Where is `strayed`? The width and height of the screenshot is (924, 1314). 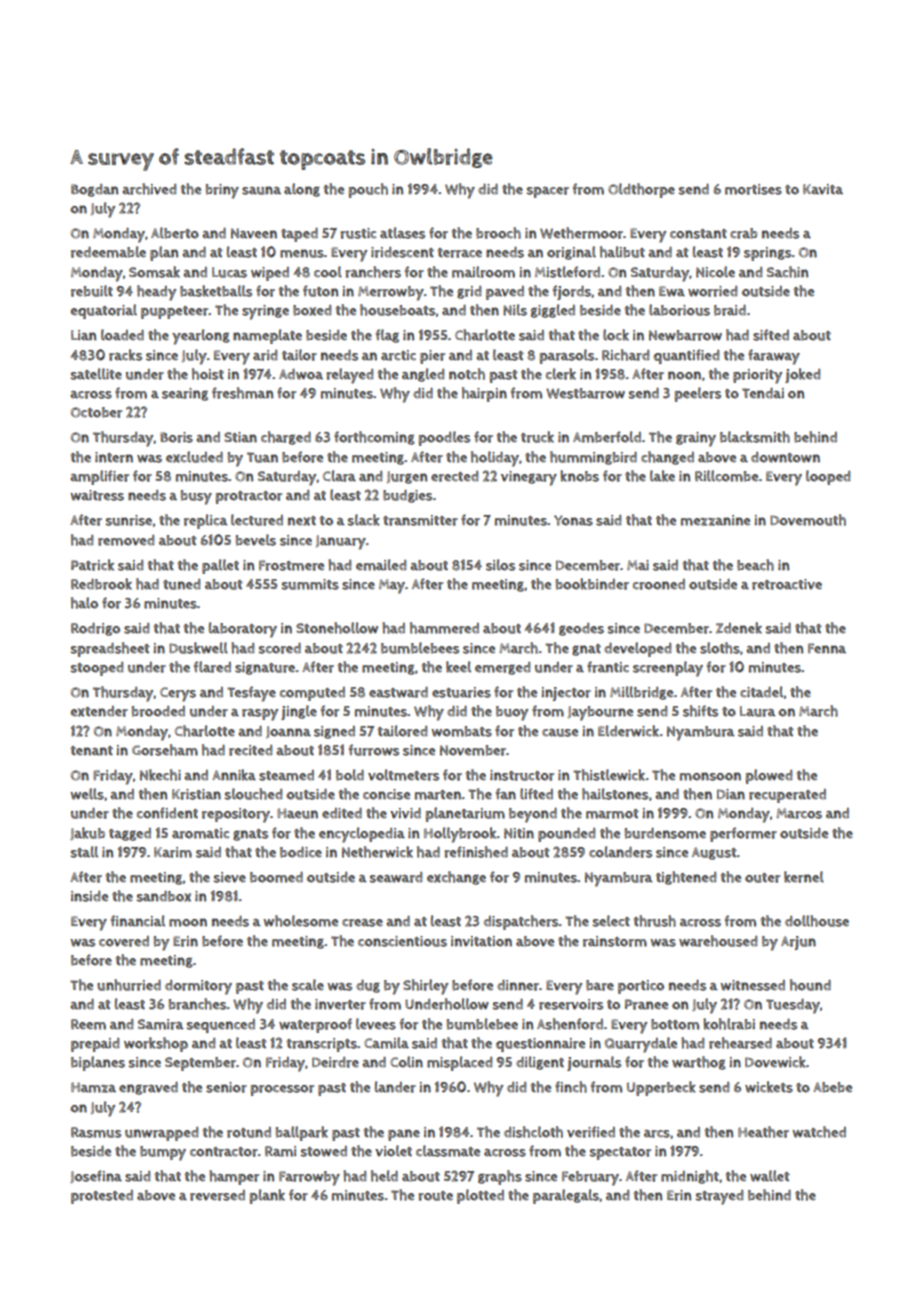
strayed is located at coordinates (720, 1197).
